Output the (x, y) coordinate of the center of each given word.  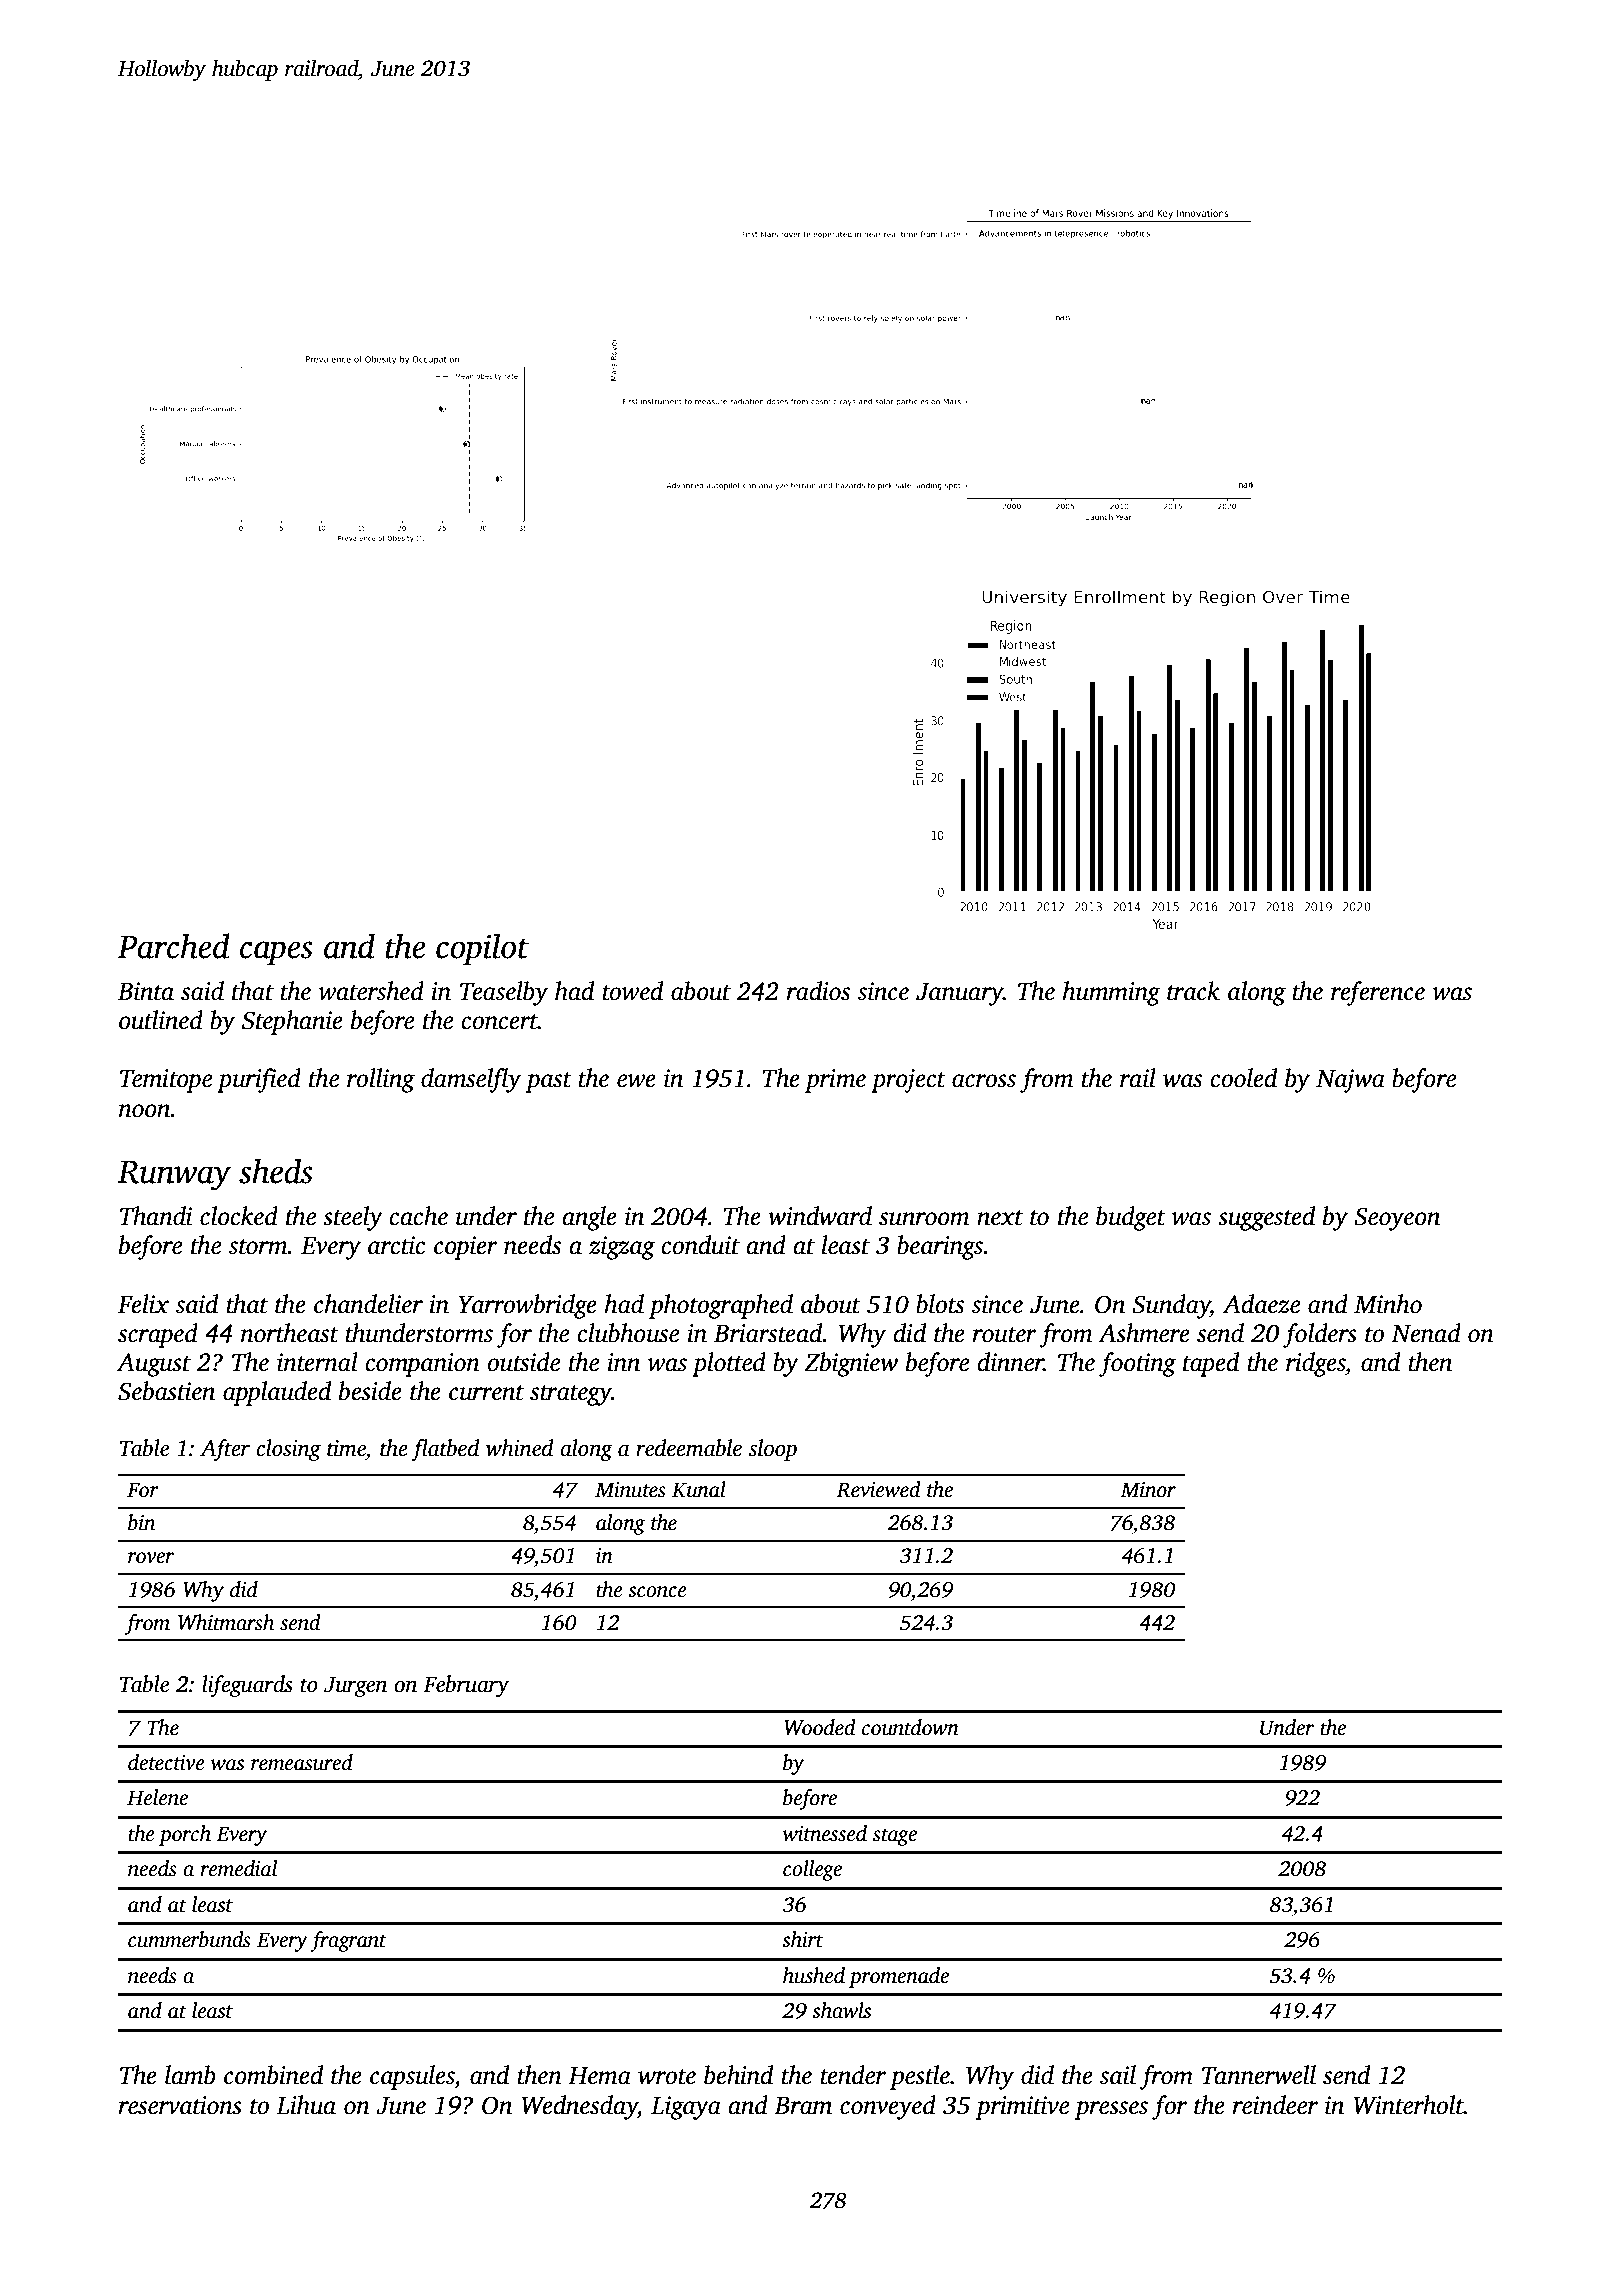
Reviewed (878, 1489)
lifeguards (247, 1686)
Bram (803, 2105)
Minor (1148, 1490)
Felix (143, 1304)
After (225, 1450)
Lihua (306, 2105)
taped (1211, 1364)
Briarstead (768, 1333)
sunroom (924, 1219)
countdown (910, 1727)
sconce (657, 1592)
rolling (381, 1080)
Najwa (1350, 1081)
